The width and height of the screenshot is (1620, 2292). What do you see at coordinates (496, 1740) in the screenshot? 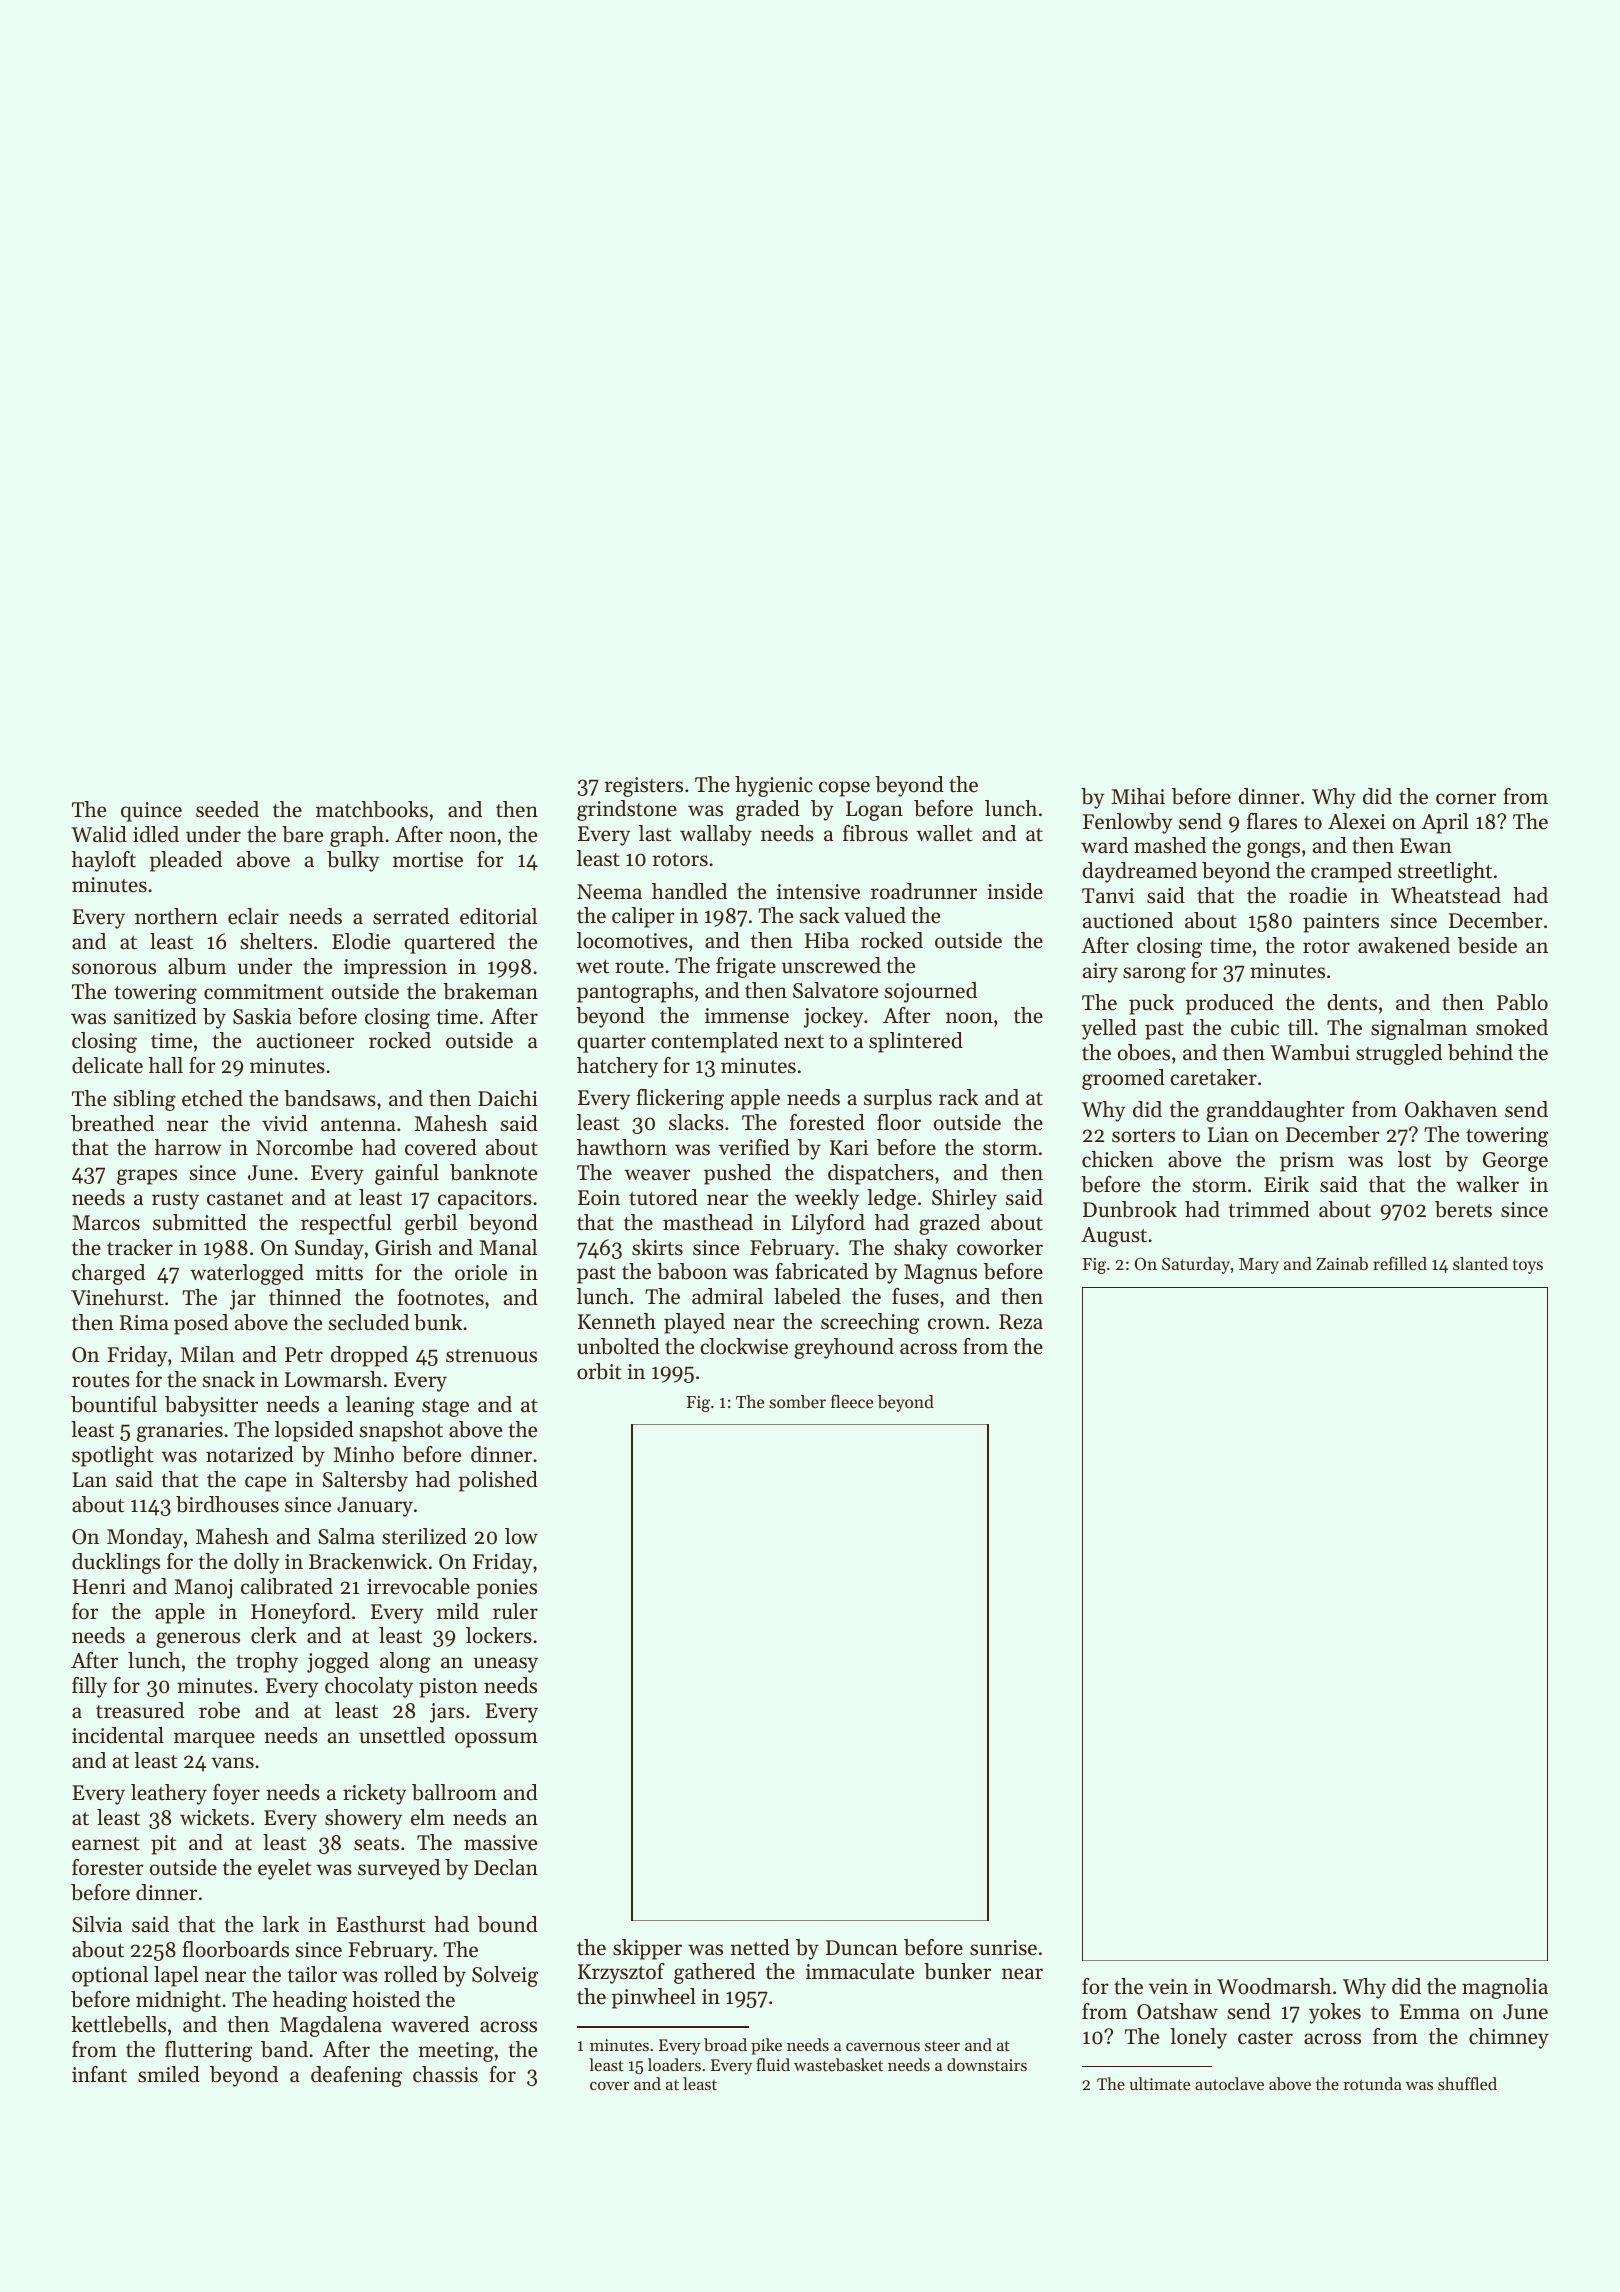
I see `opossum` at bounding box center [496, 1740].
